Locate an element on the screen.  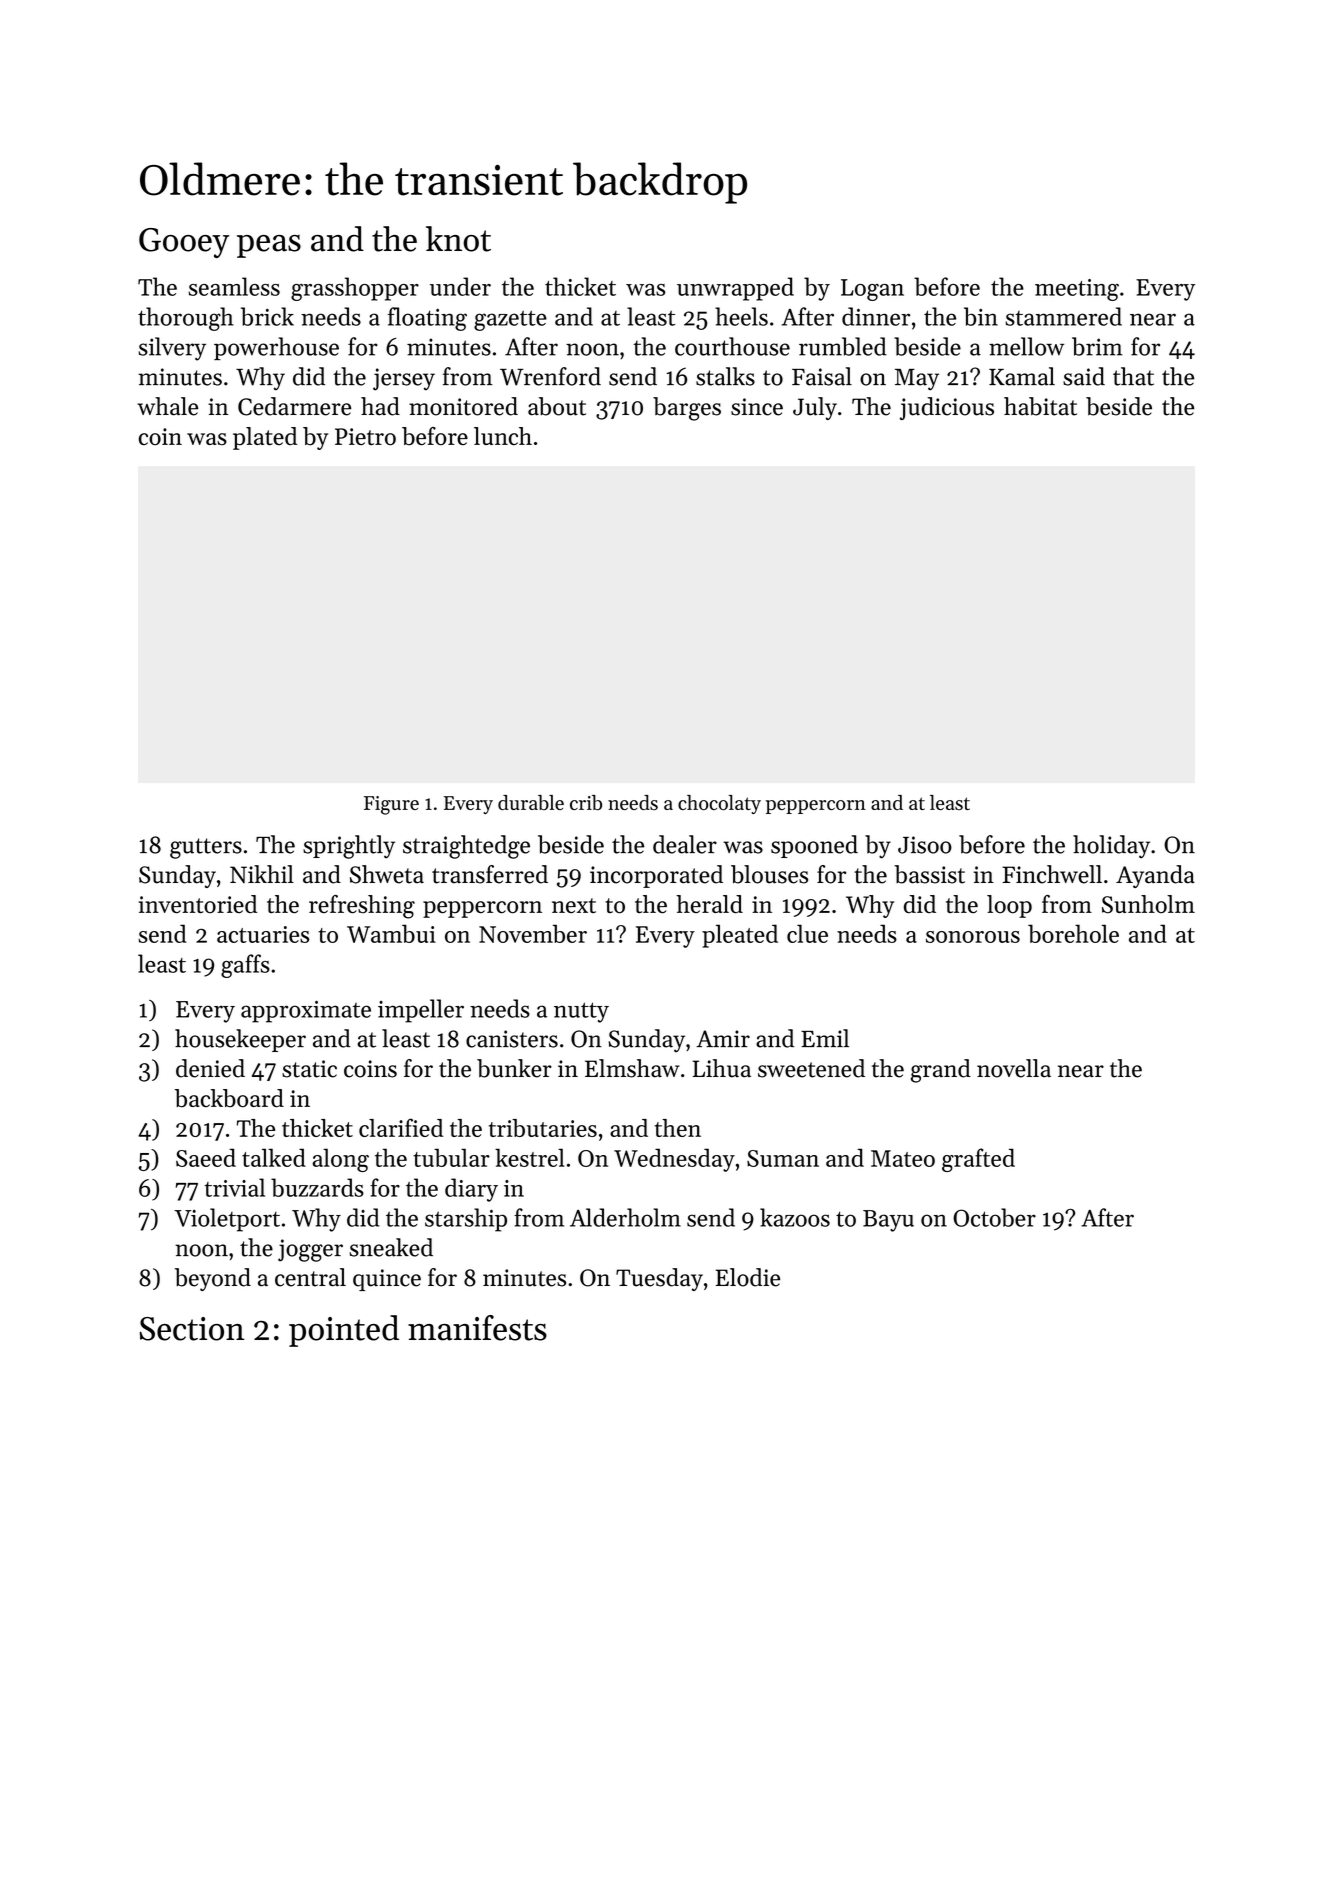
crib is located at coordinates (586, 802).
